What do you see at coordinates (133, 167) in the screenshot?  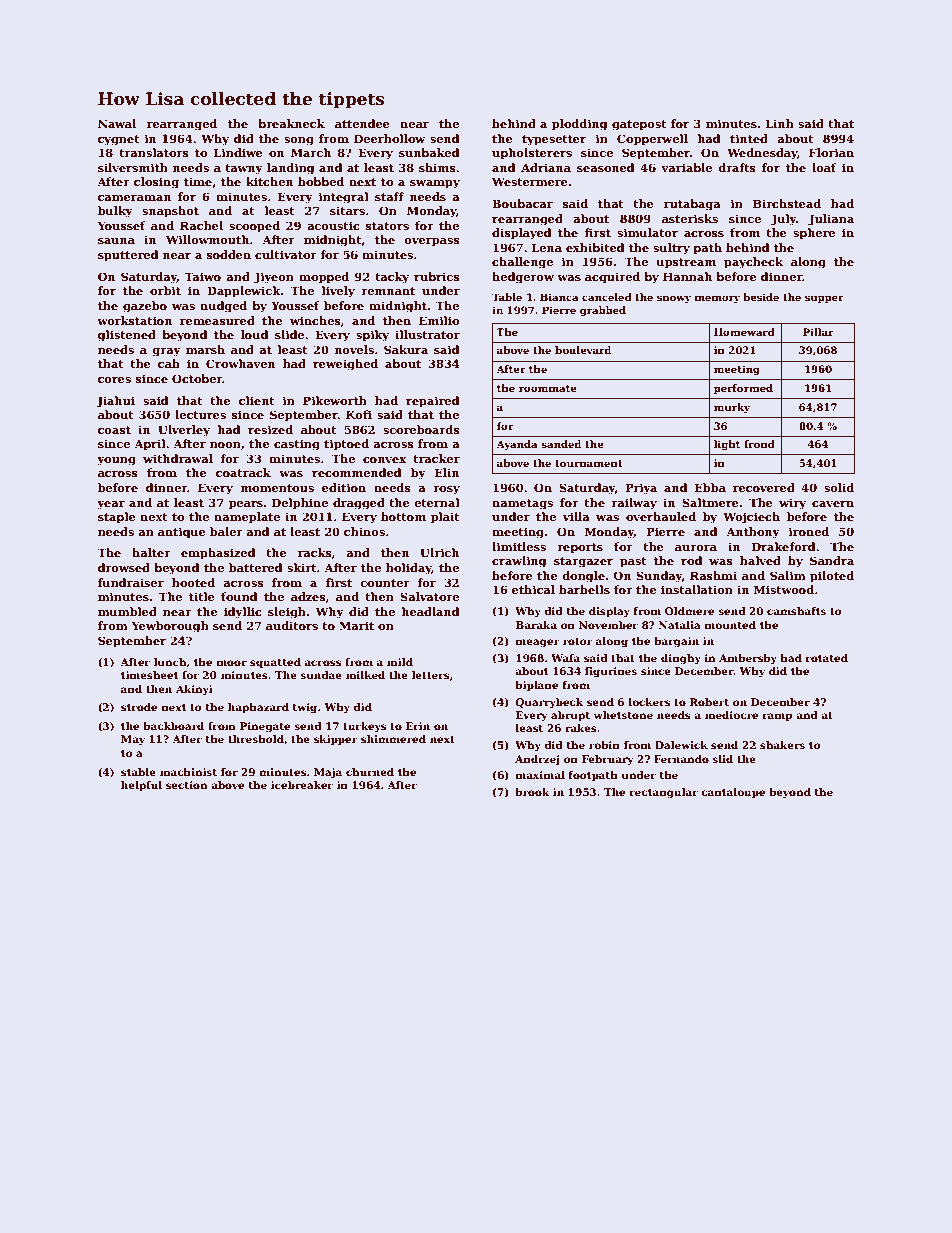 I see `silversmith` at bounding box center [133, 167].
